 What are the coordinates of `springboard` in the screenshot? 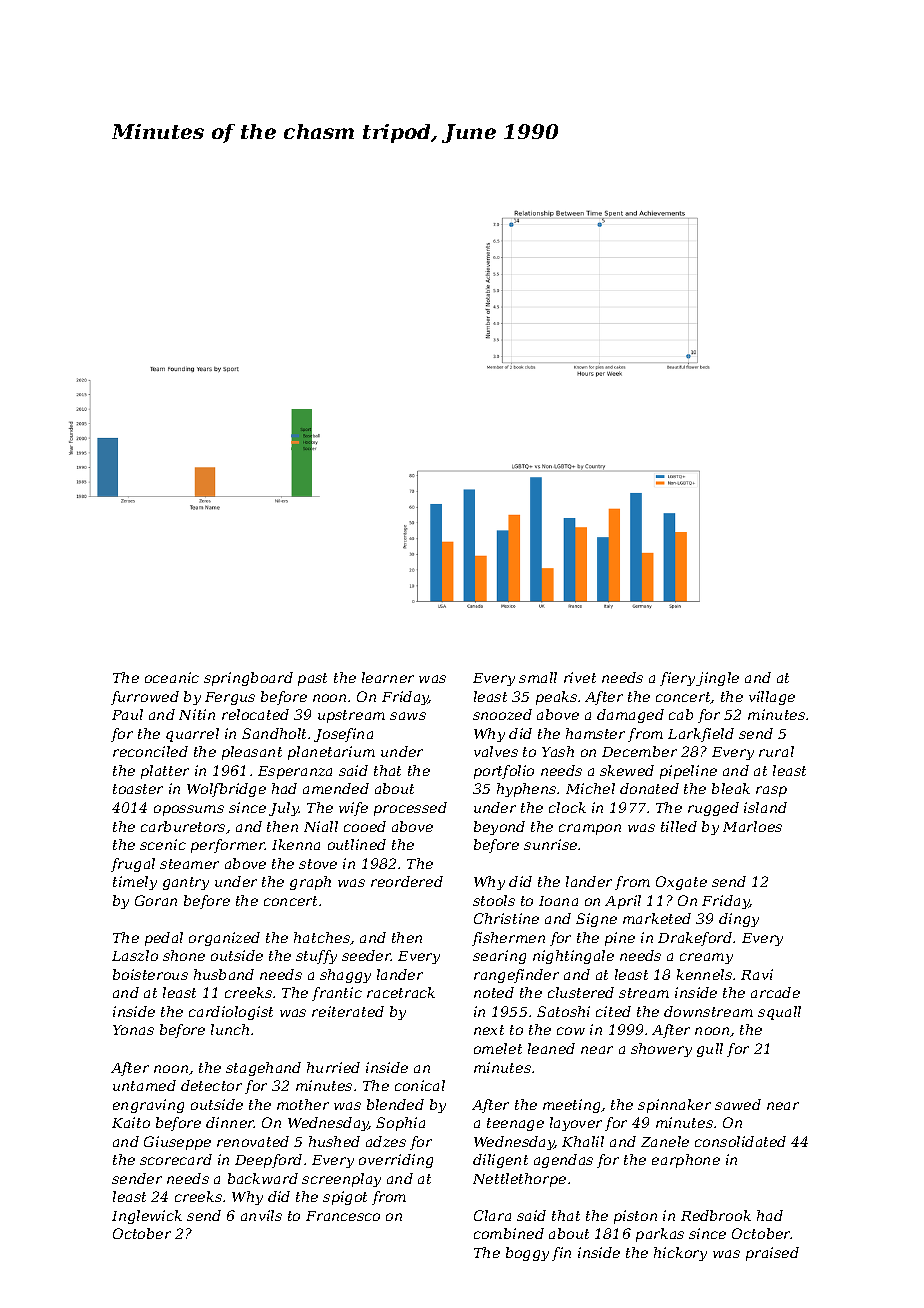 It's located at (248, 679).
